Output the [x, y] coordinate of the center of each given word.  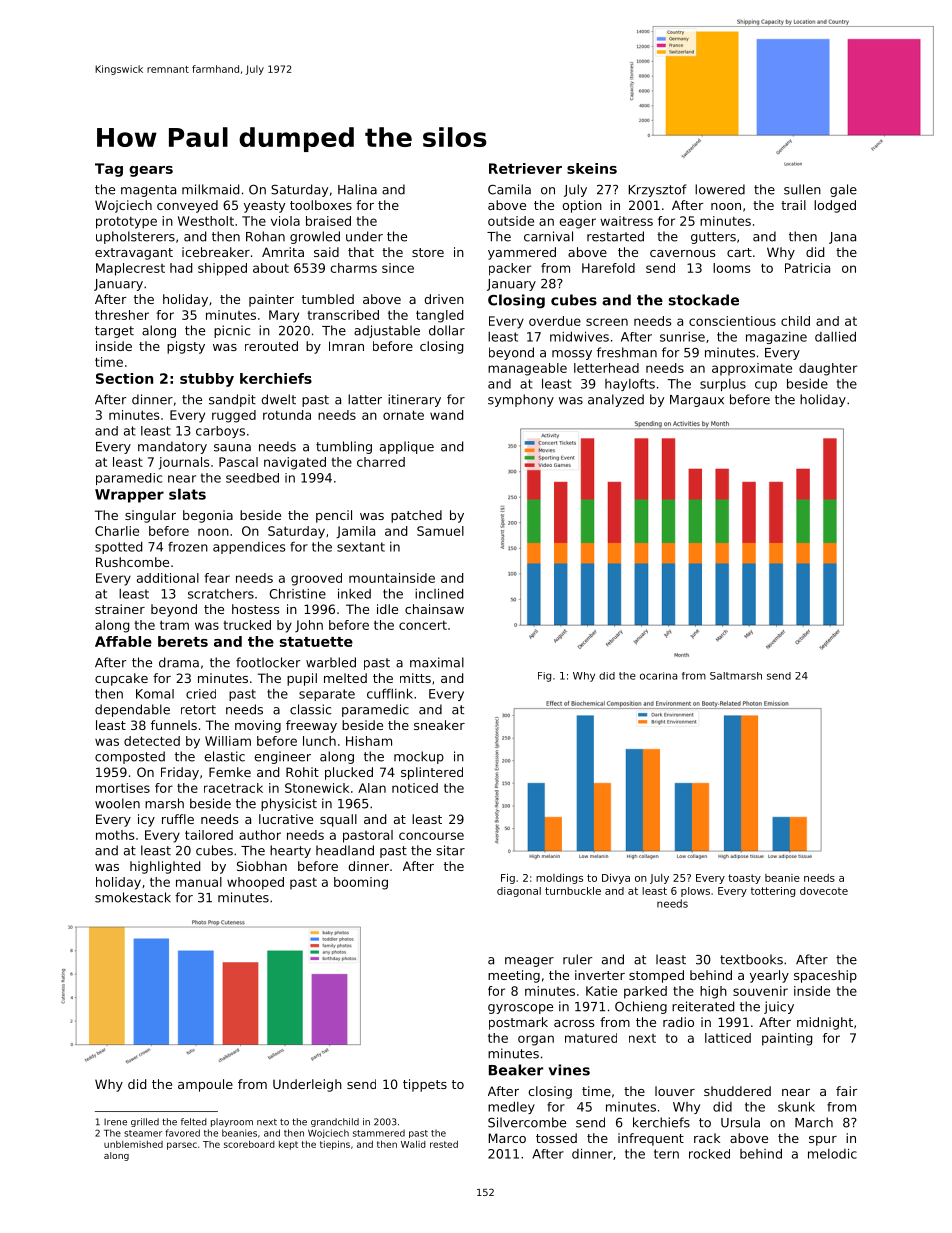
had [181, 268]
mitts [415, 678]
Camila [509, 189]
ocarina [658, 676]
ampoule [205, 1085]
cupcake [121, 679]
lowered [720, 189]
